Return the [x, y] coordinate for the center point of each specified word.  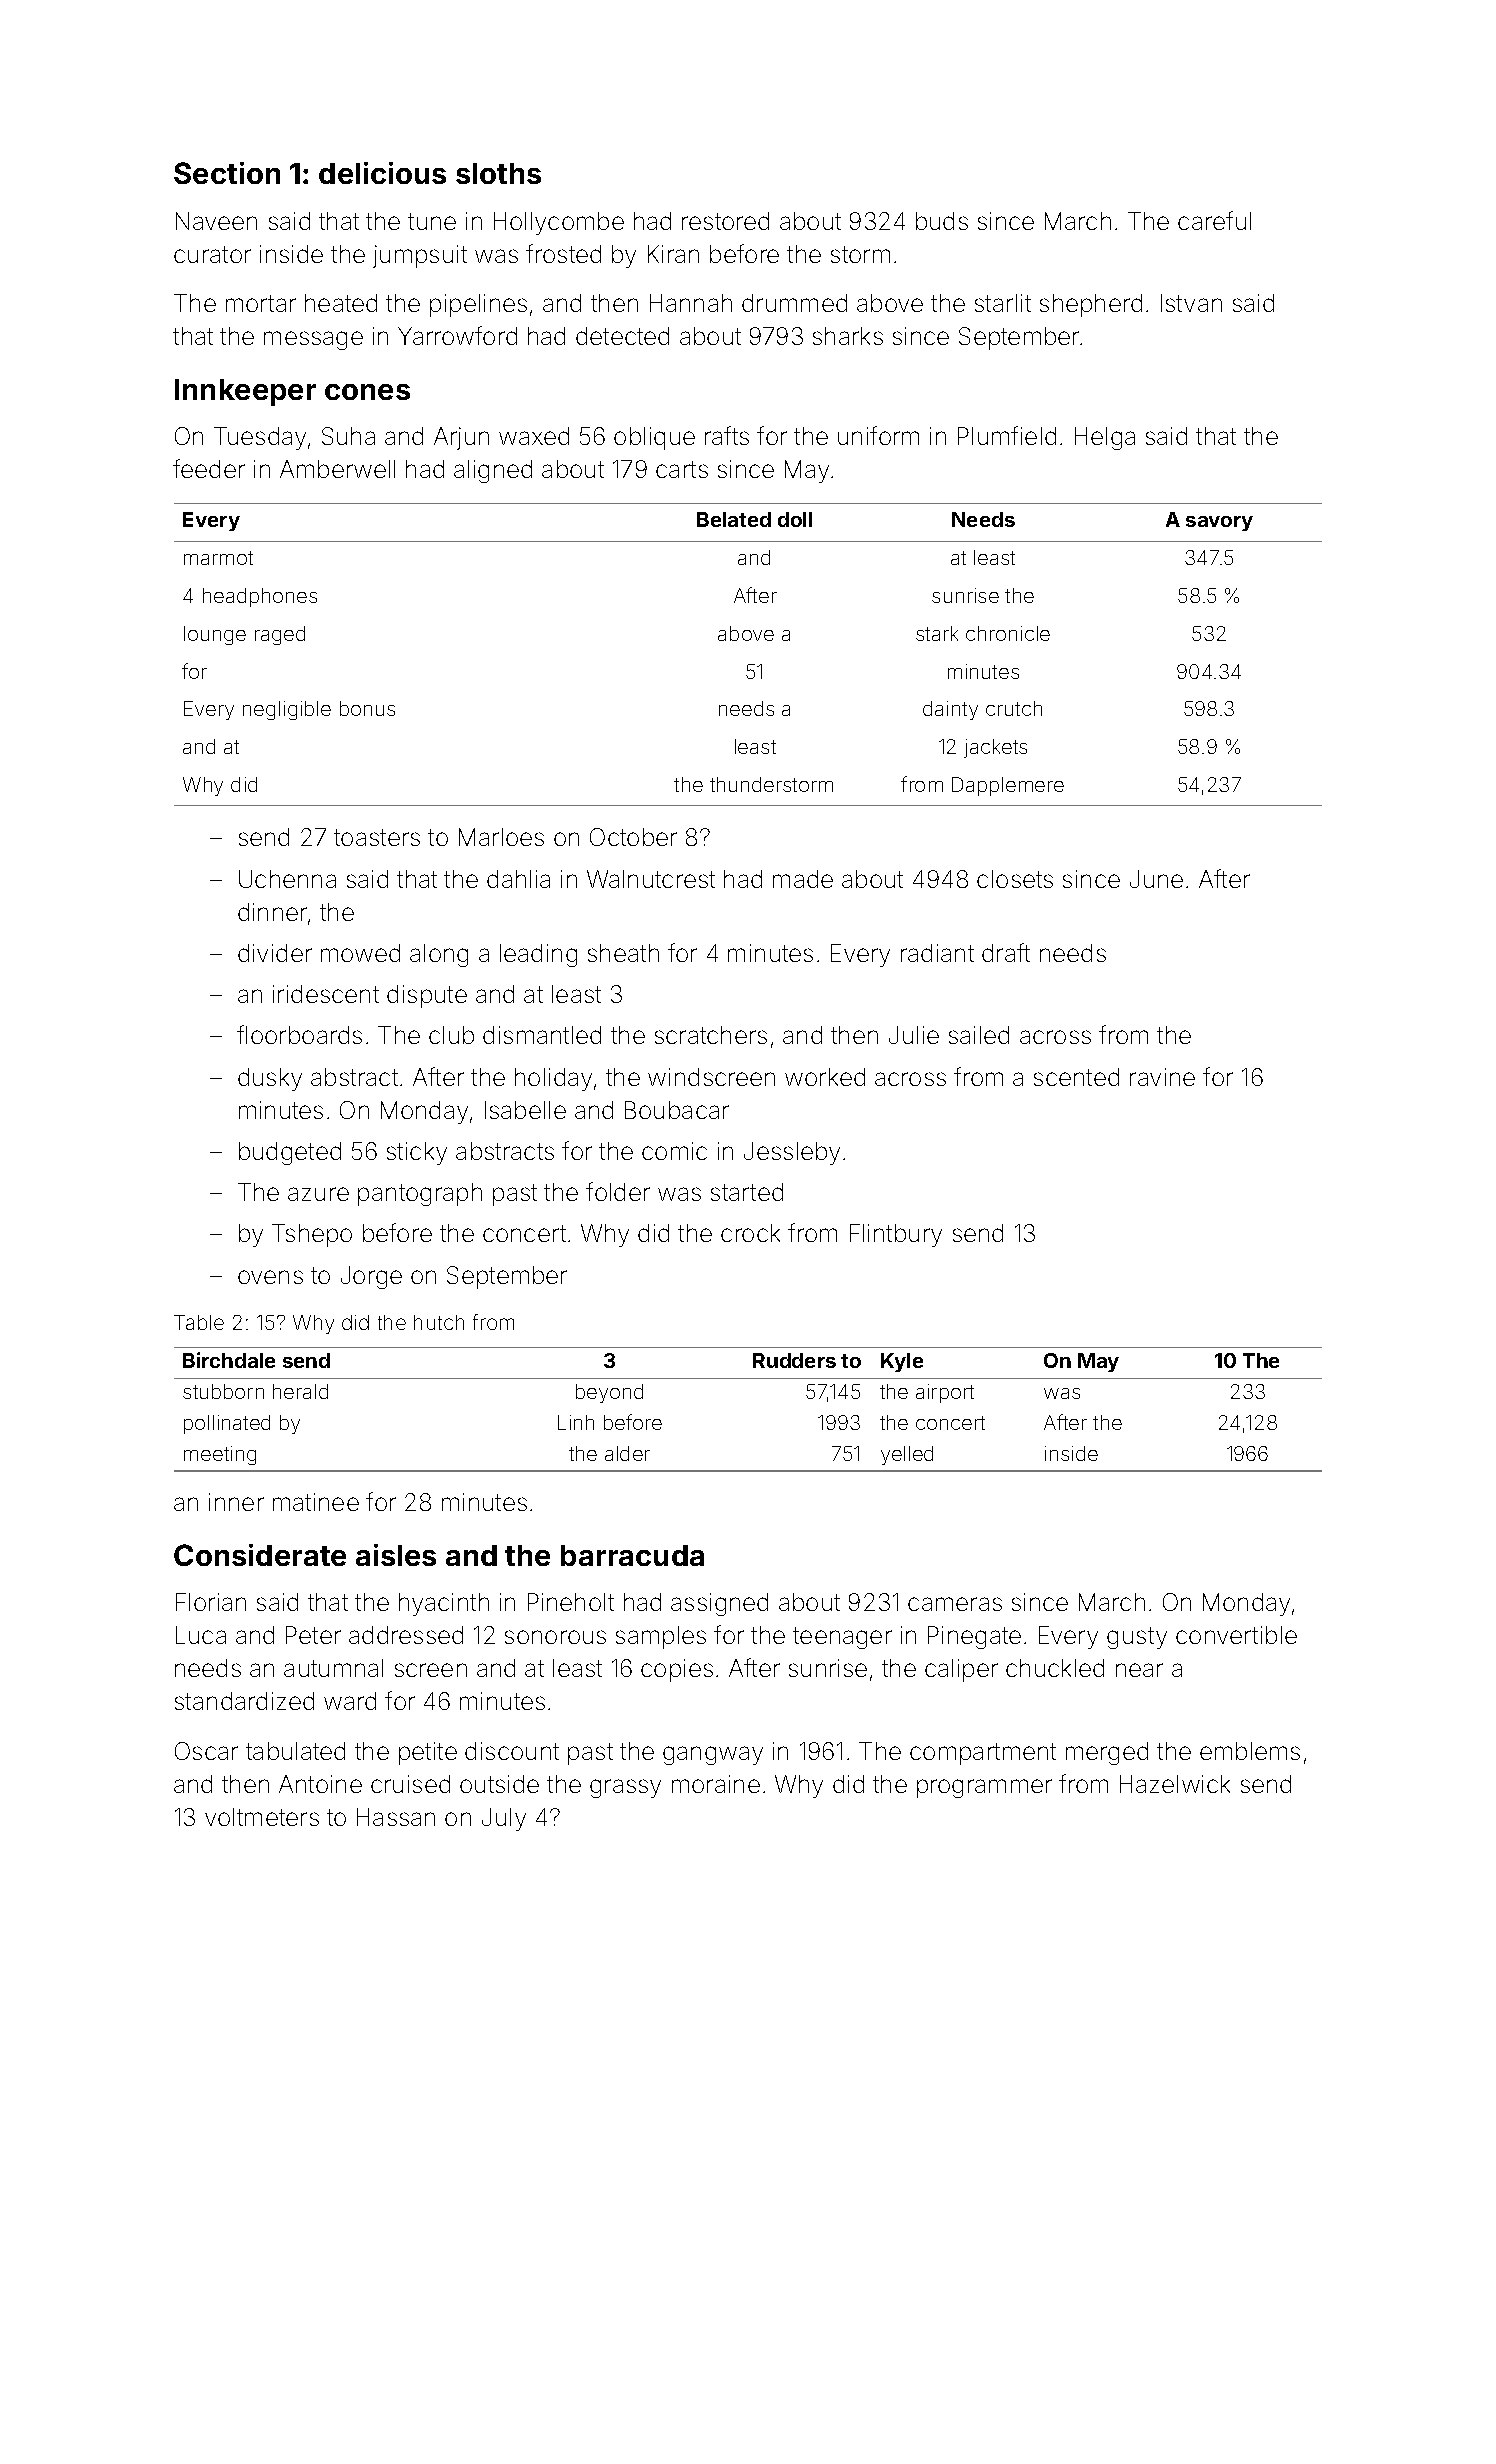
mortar [261, 303]
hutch [439, 1322]
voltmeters [262, 1817]
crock [750, 1233]
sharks [848, 336]
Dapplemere [1008, 786]
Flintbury [896, 1235]
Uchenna [287, 879]
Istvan [1191, 303]
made [803, 879]
